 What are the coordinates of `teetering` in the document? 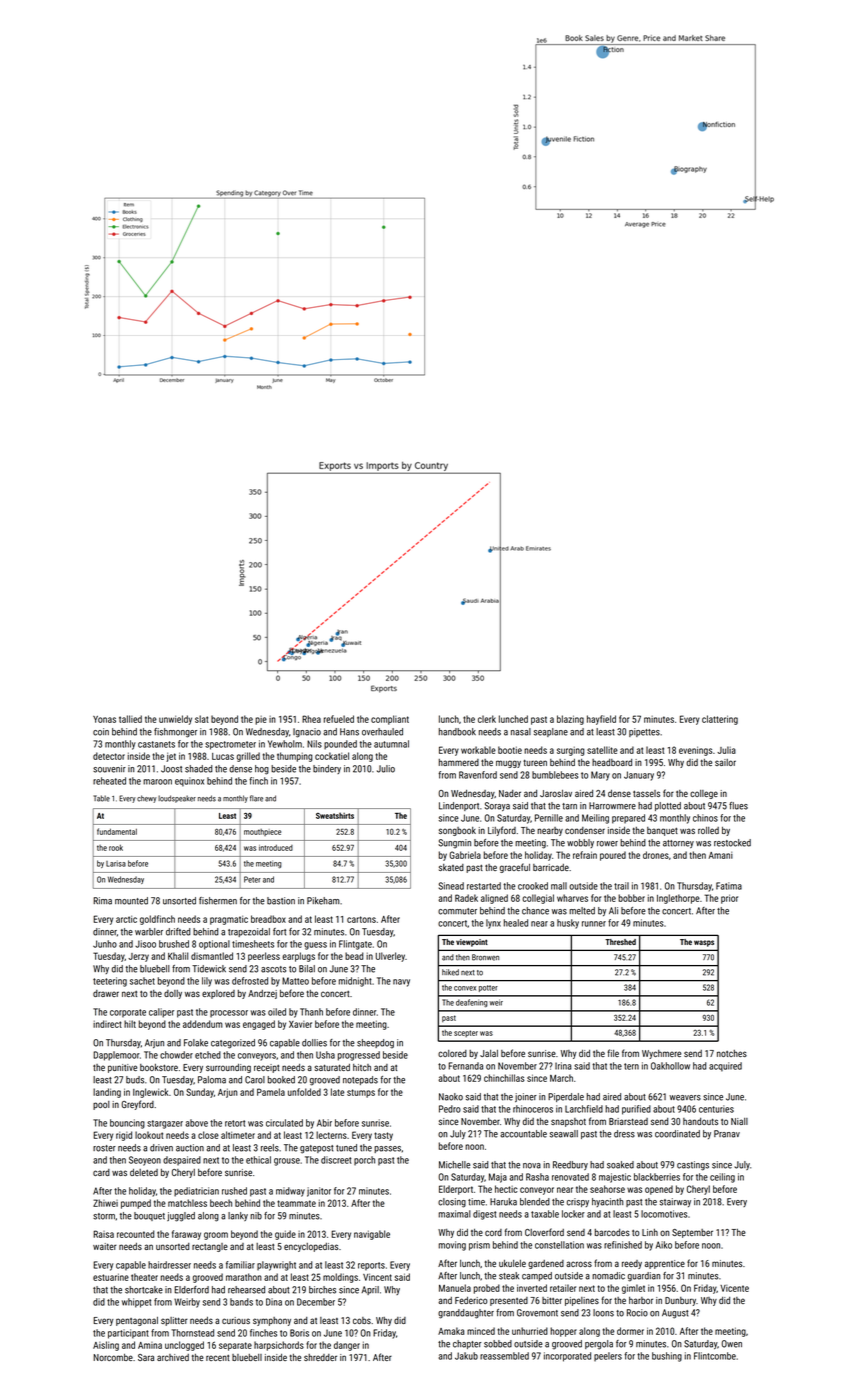 It's located at (110, 982).
